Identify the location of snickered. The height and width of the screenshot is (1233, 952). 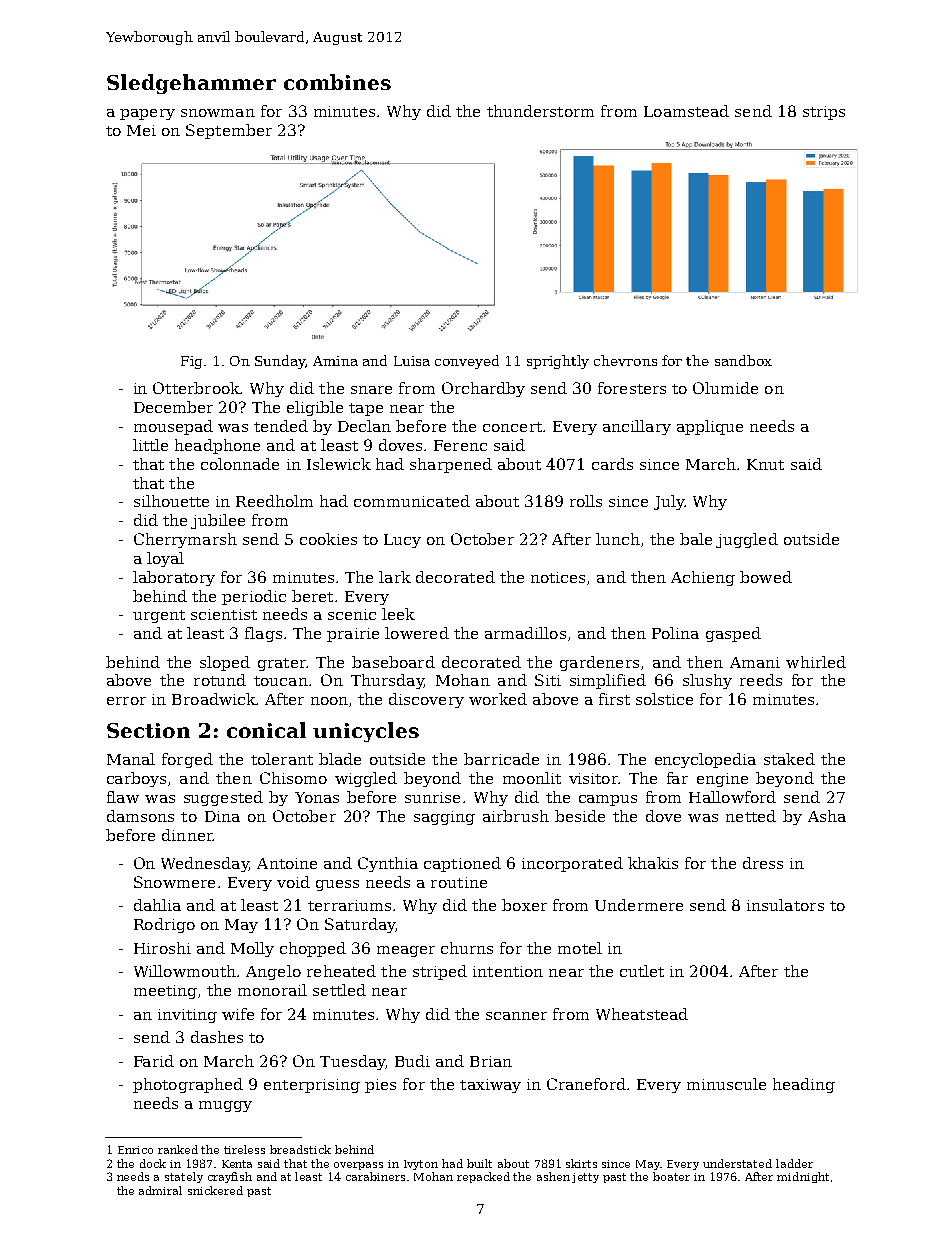
(215, 1190).
